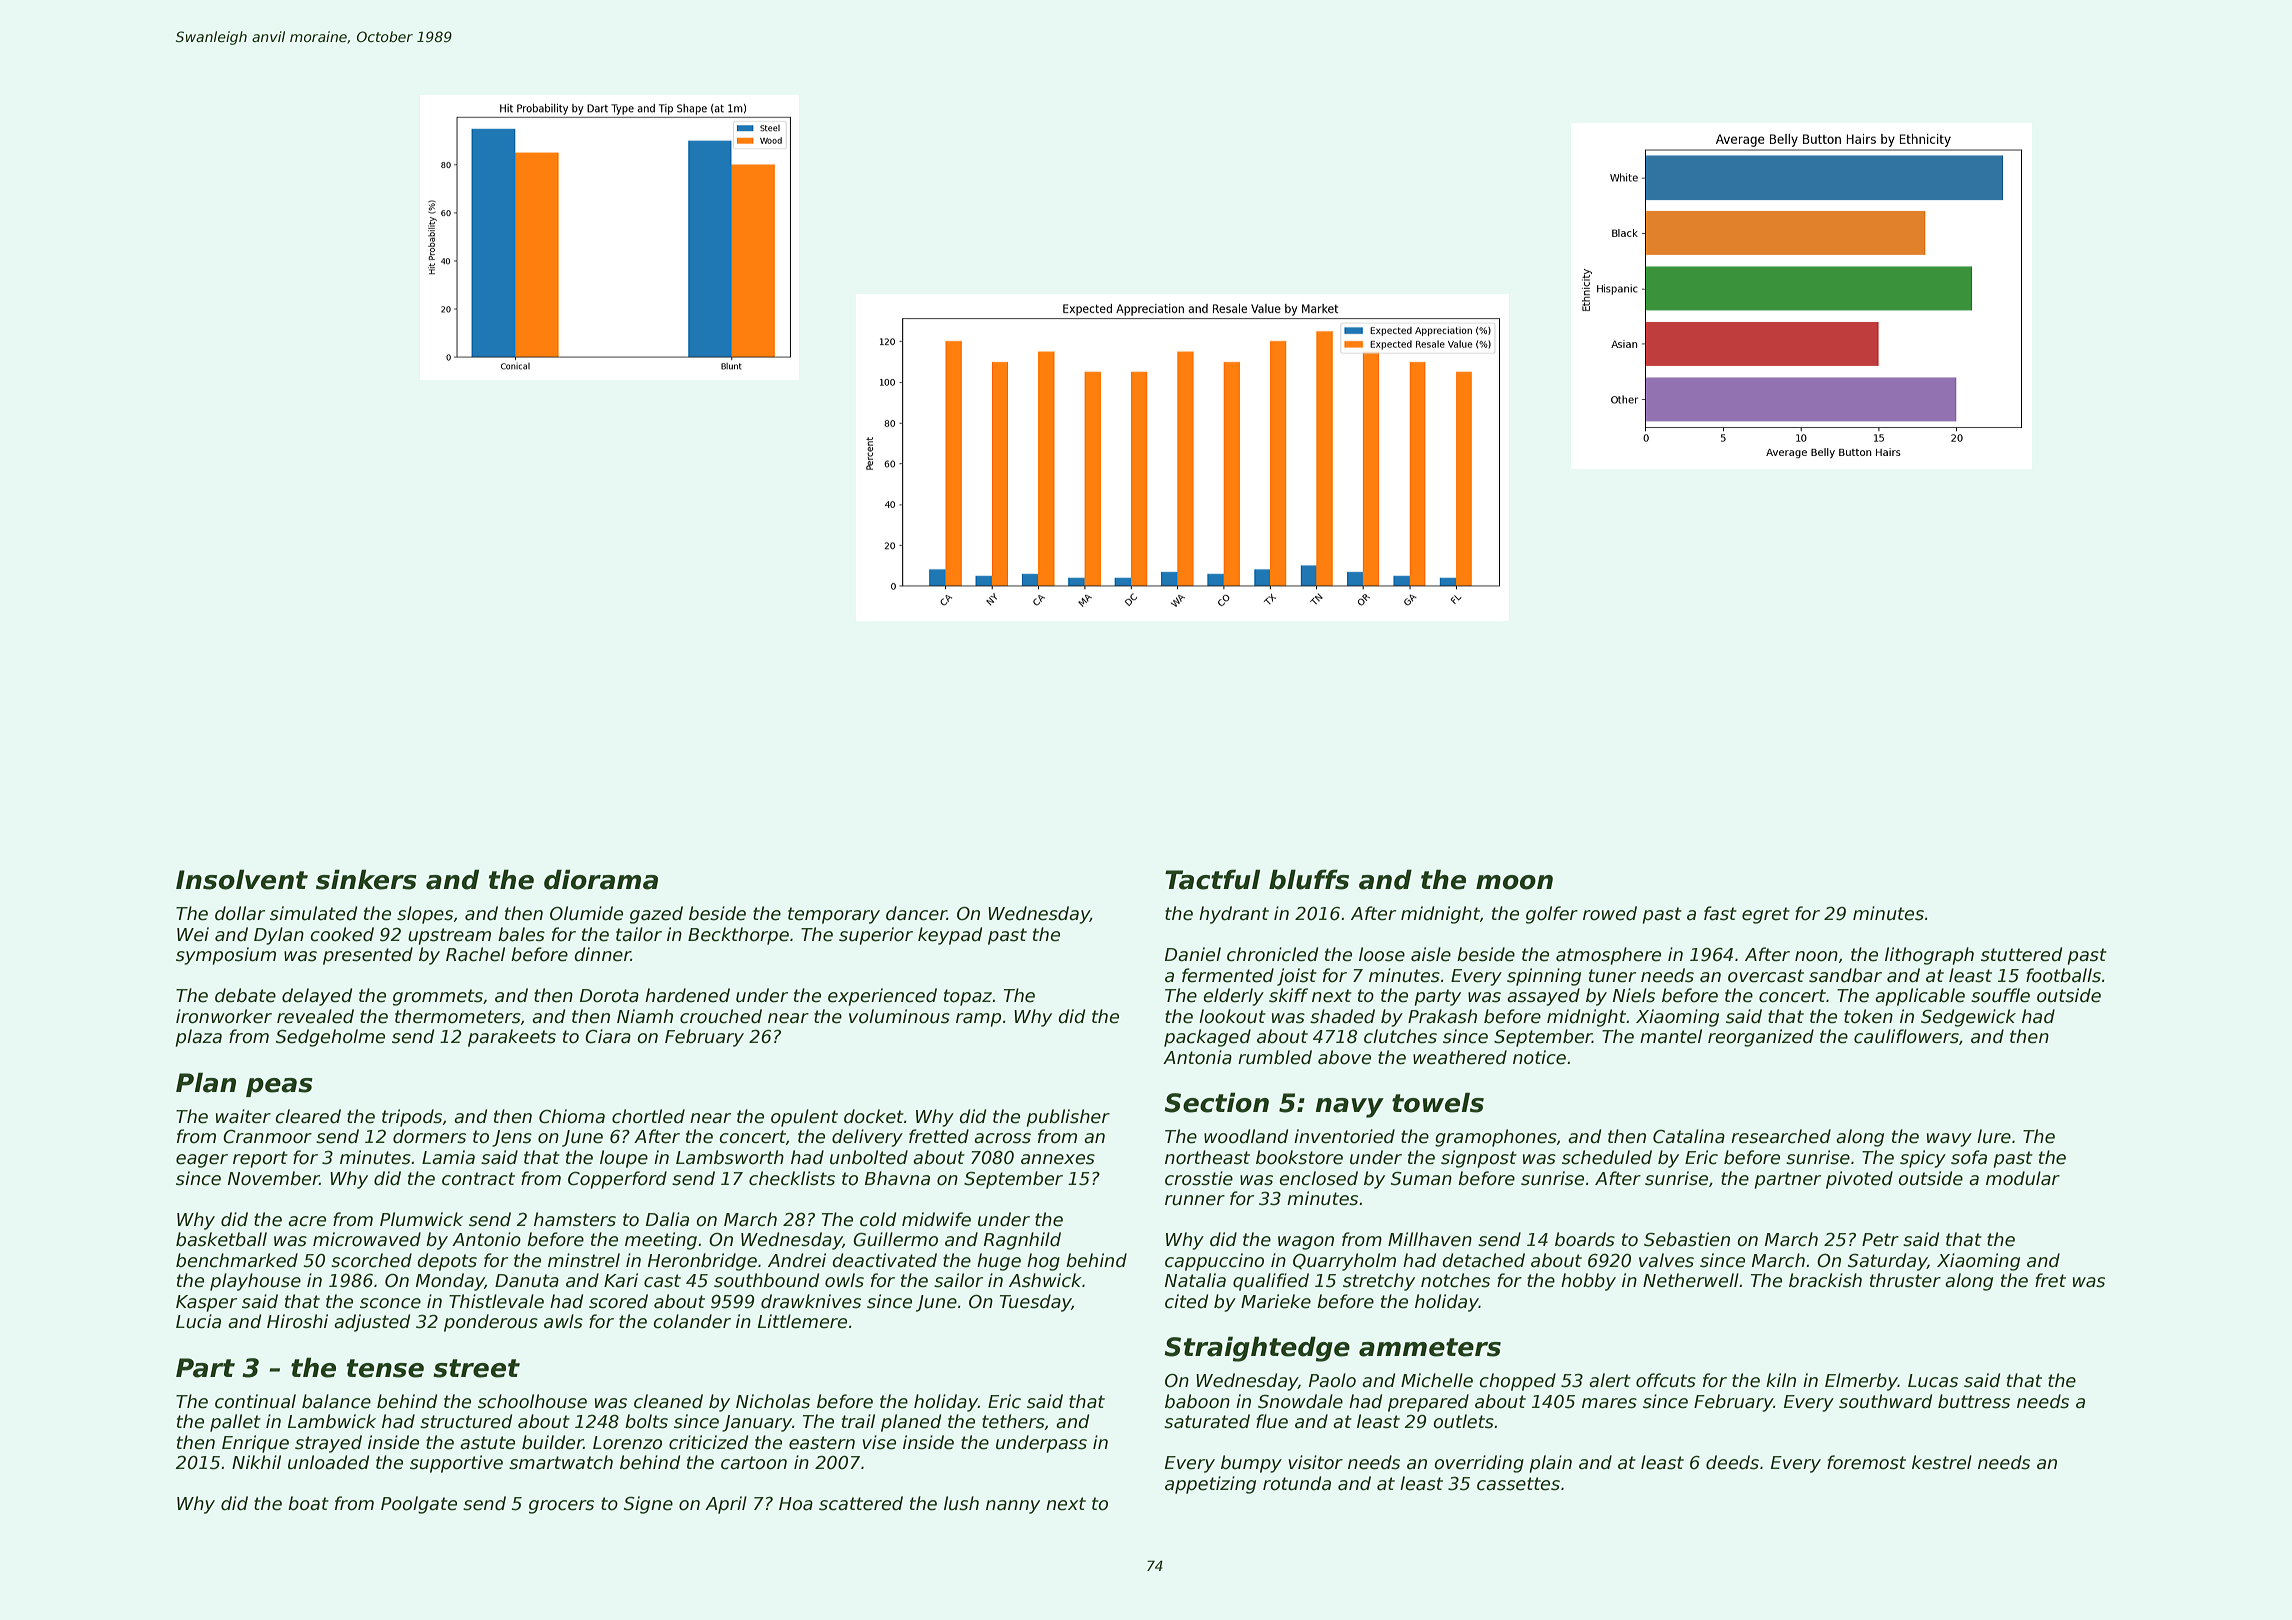 Image resolution: width=2292 pixels, height=1620 pixels. I want to click on Insolvent, so click(242, 879).
